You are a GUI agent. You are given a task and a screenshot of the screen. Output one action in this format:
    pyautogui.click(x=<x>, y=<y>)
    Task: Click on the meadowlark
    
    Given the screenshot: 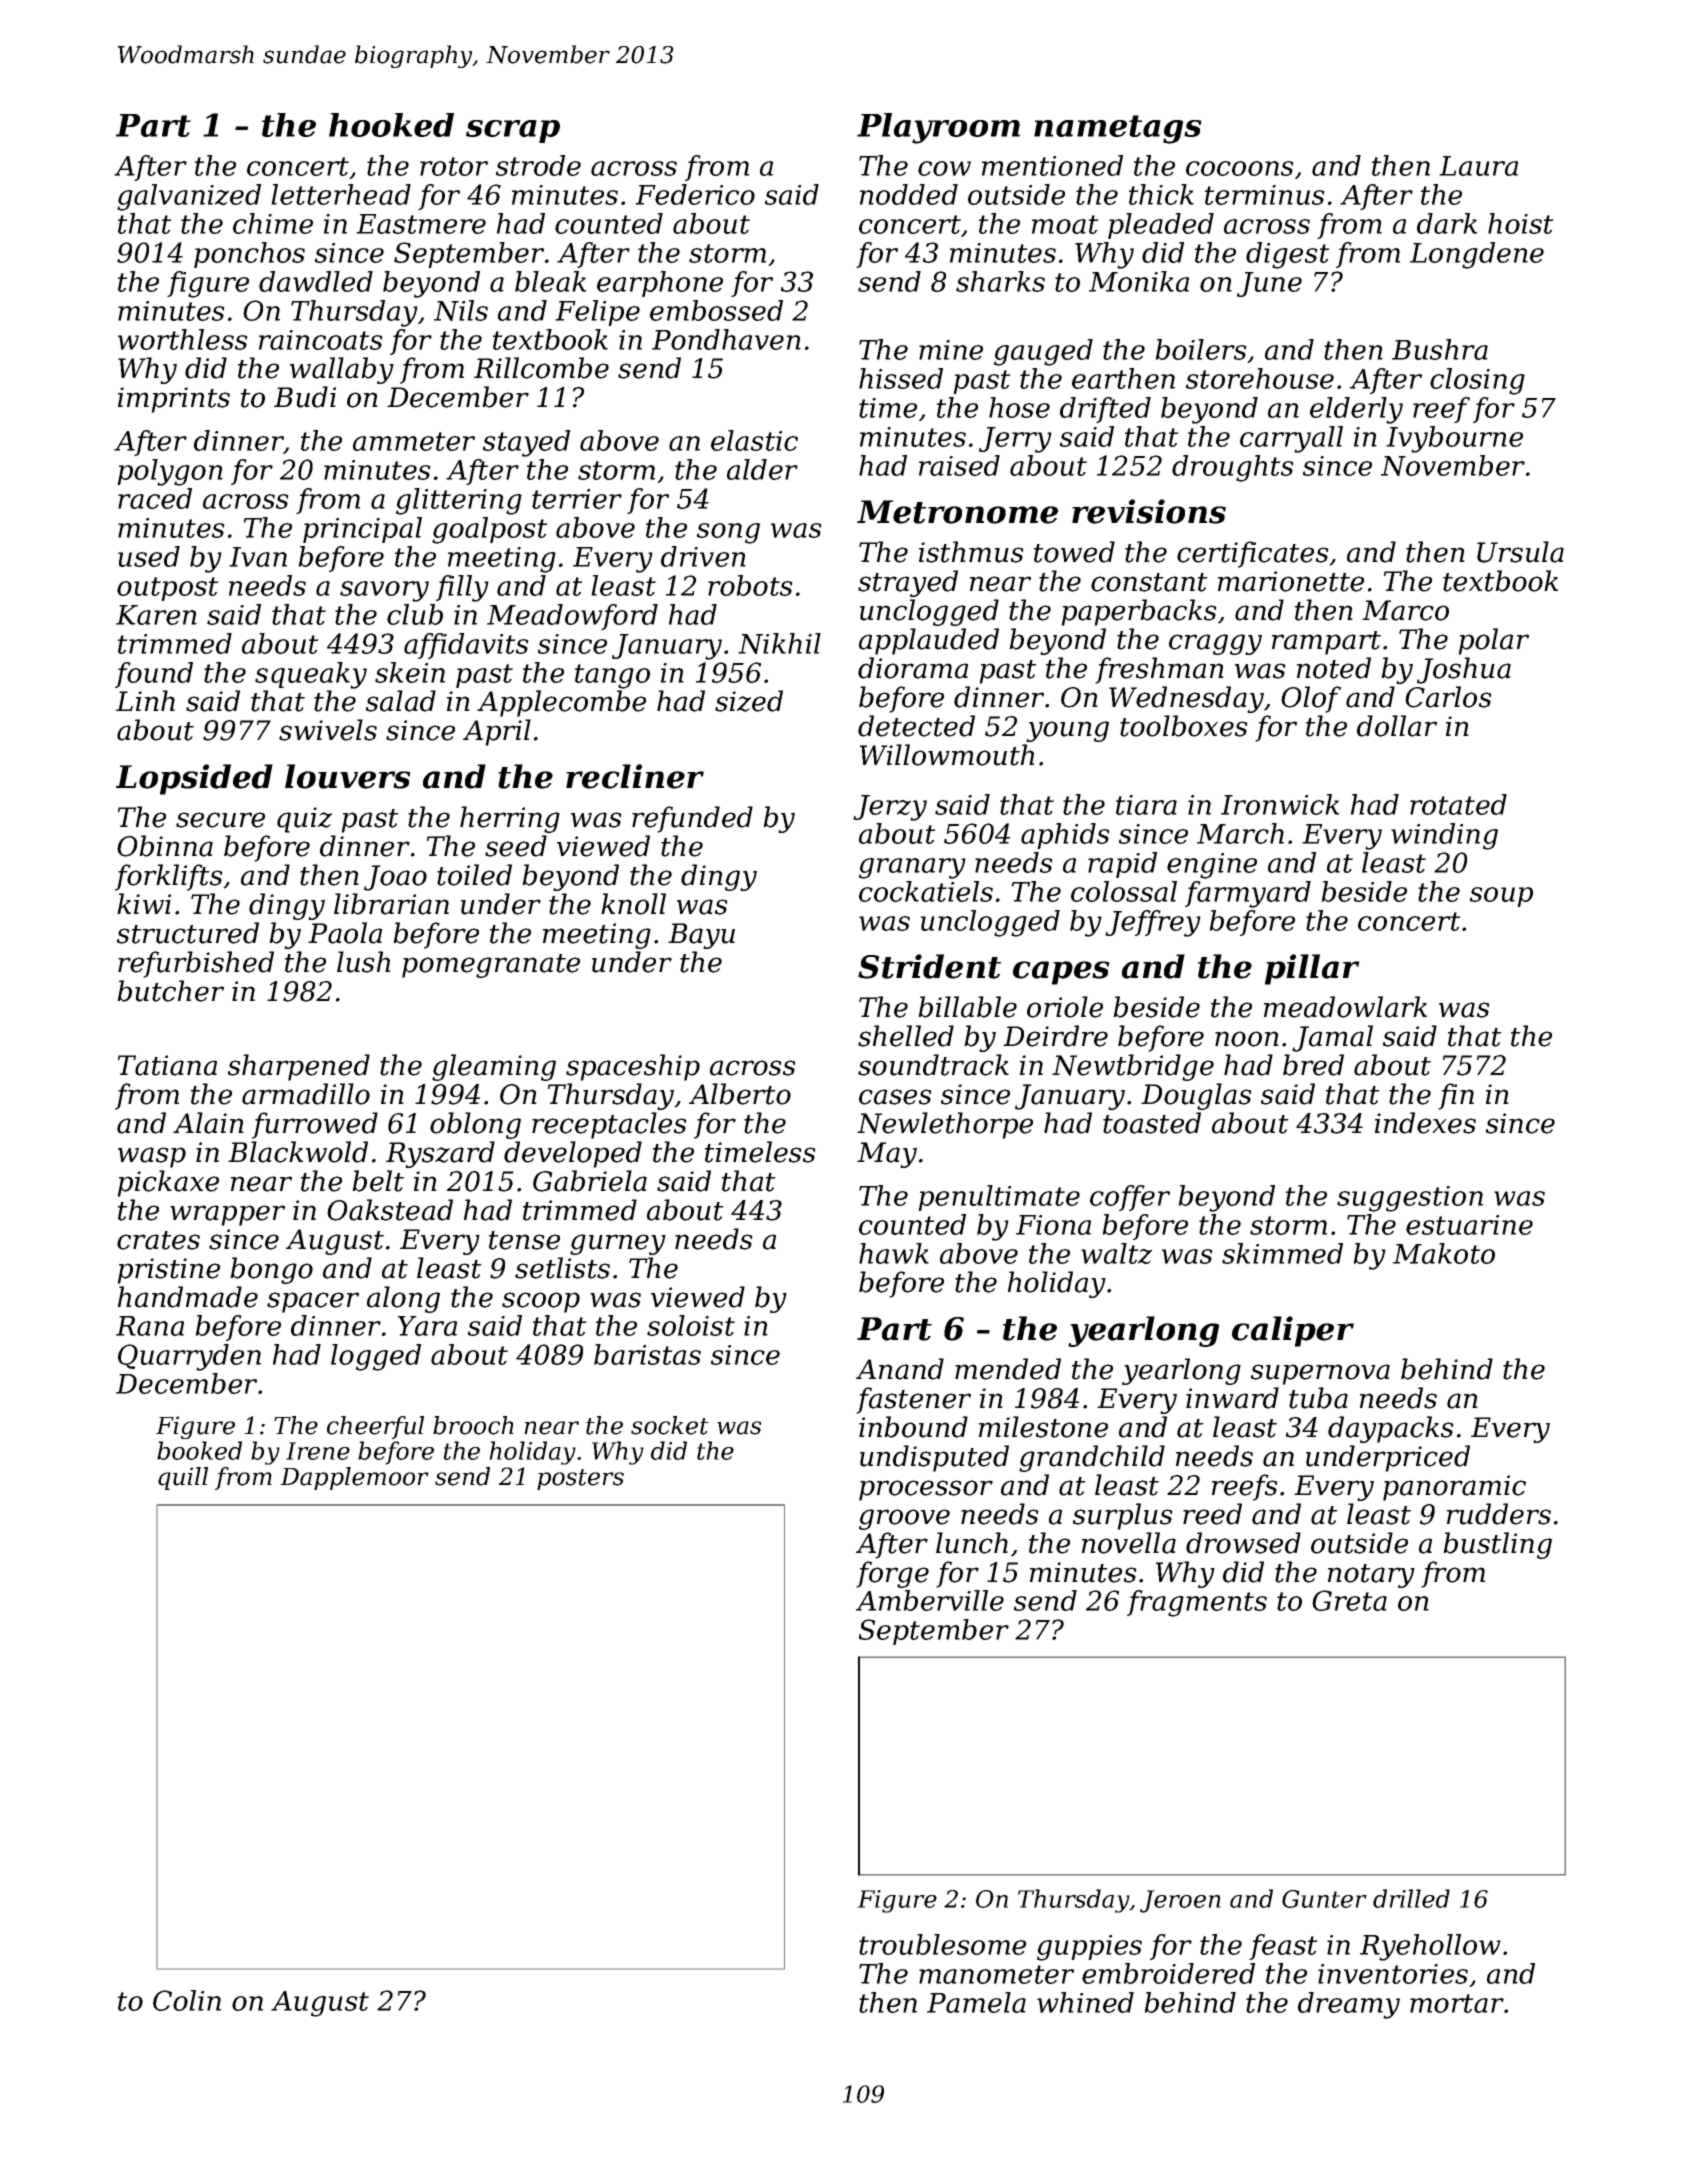 What is the action you would take?
    pyautogui.click(x=1345, y=1007)
